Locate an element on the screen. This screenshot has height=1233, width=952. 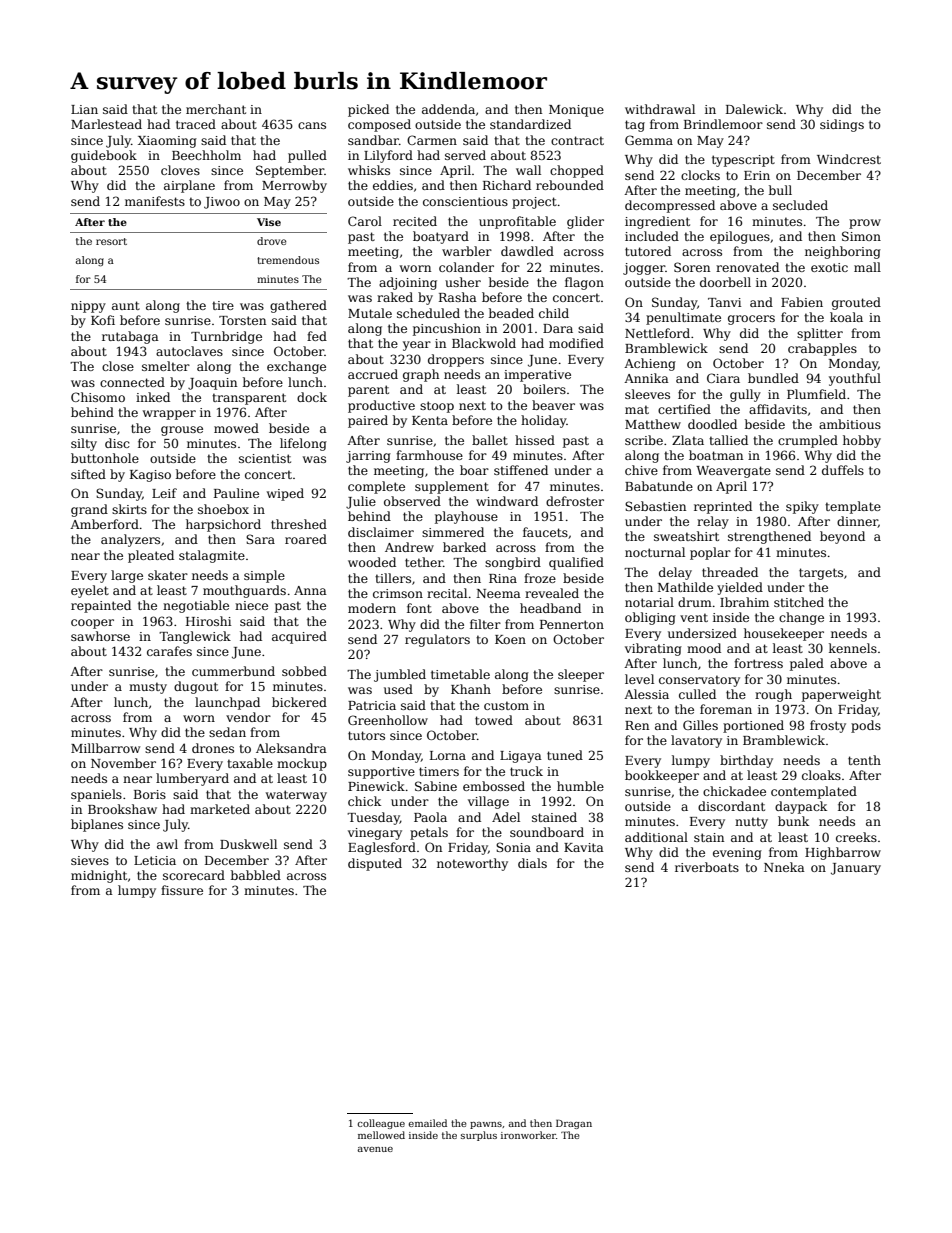
avenue is located at coordinates (375, 1149).
